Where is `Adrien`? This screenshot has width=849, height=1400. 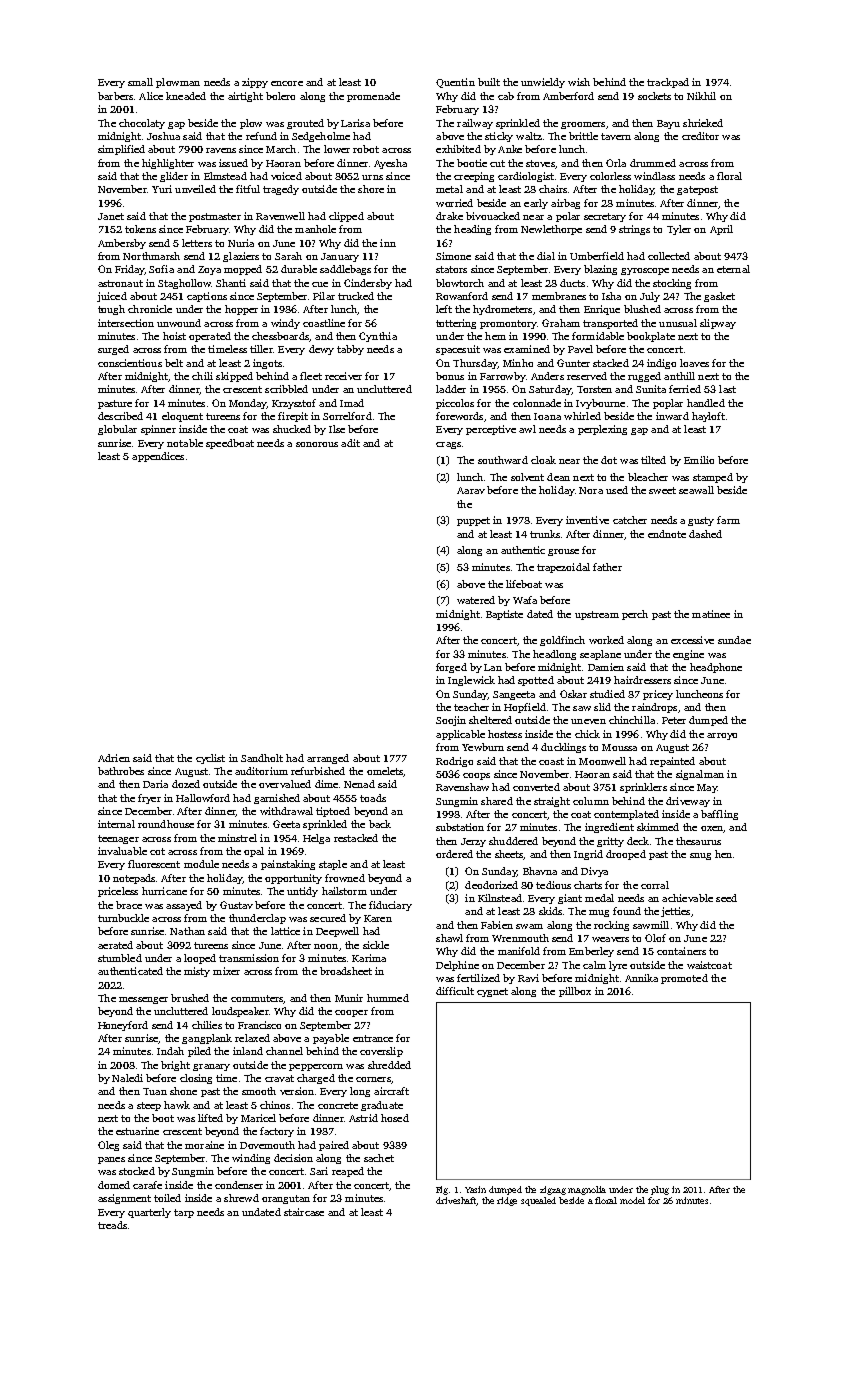 Adrien is located at coordinates (114, 758).
